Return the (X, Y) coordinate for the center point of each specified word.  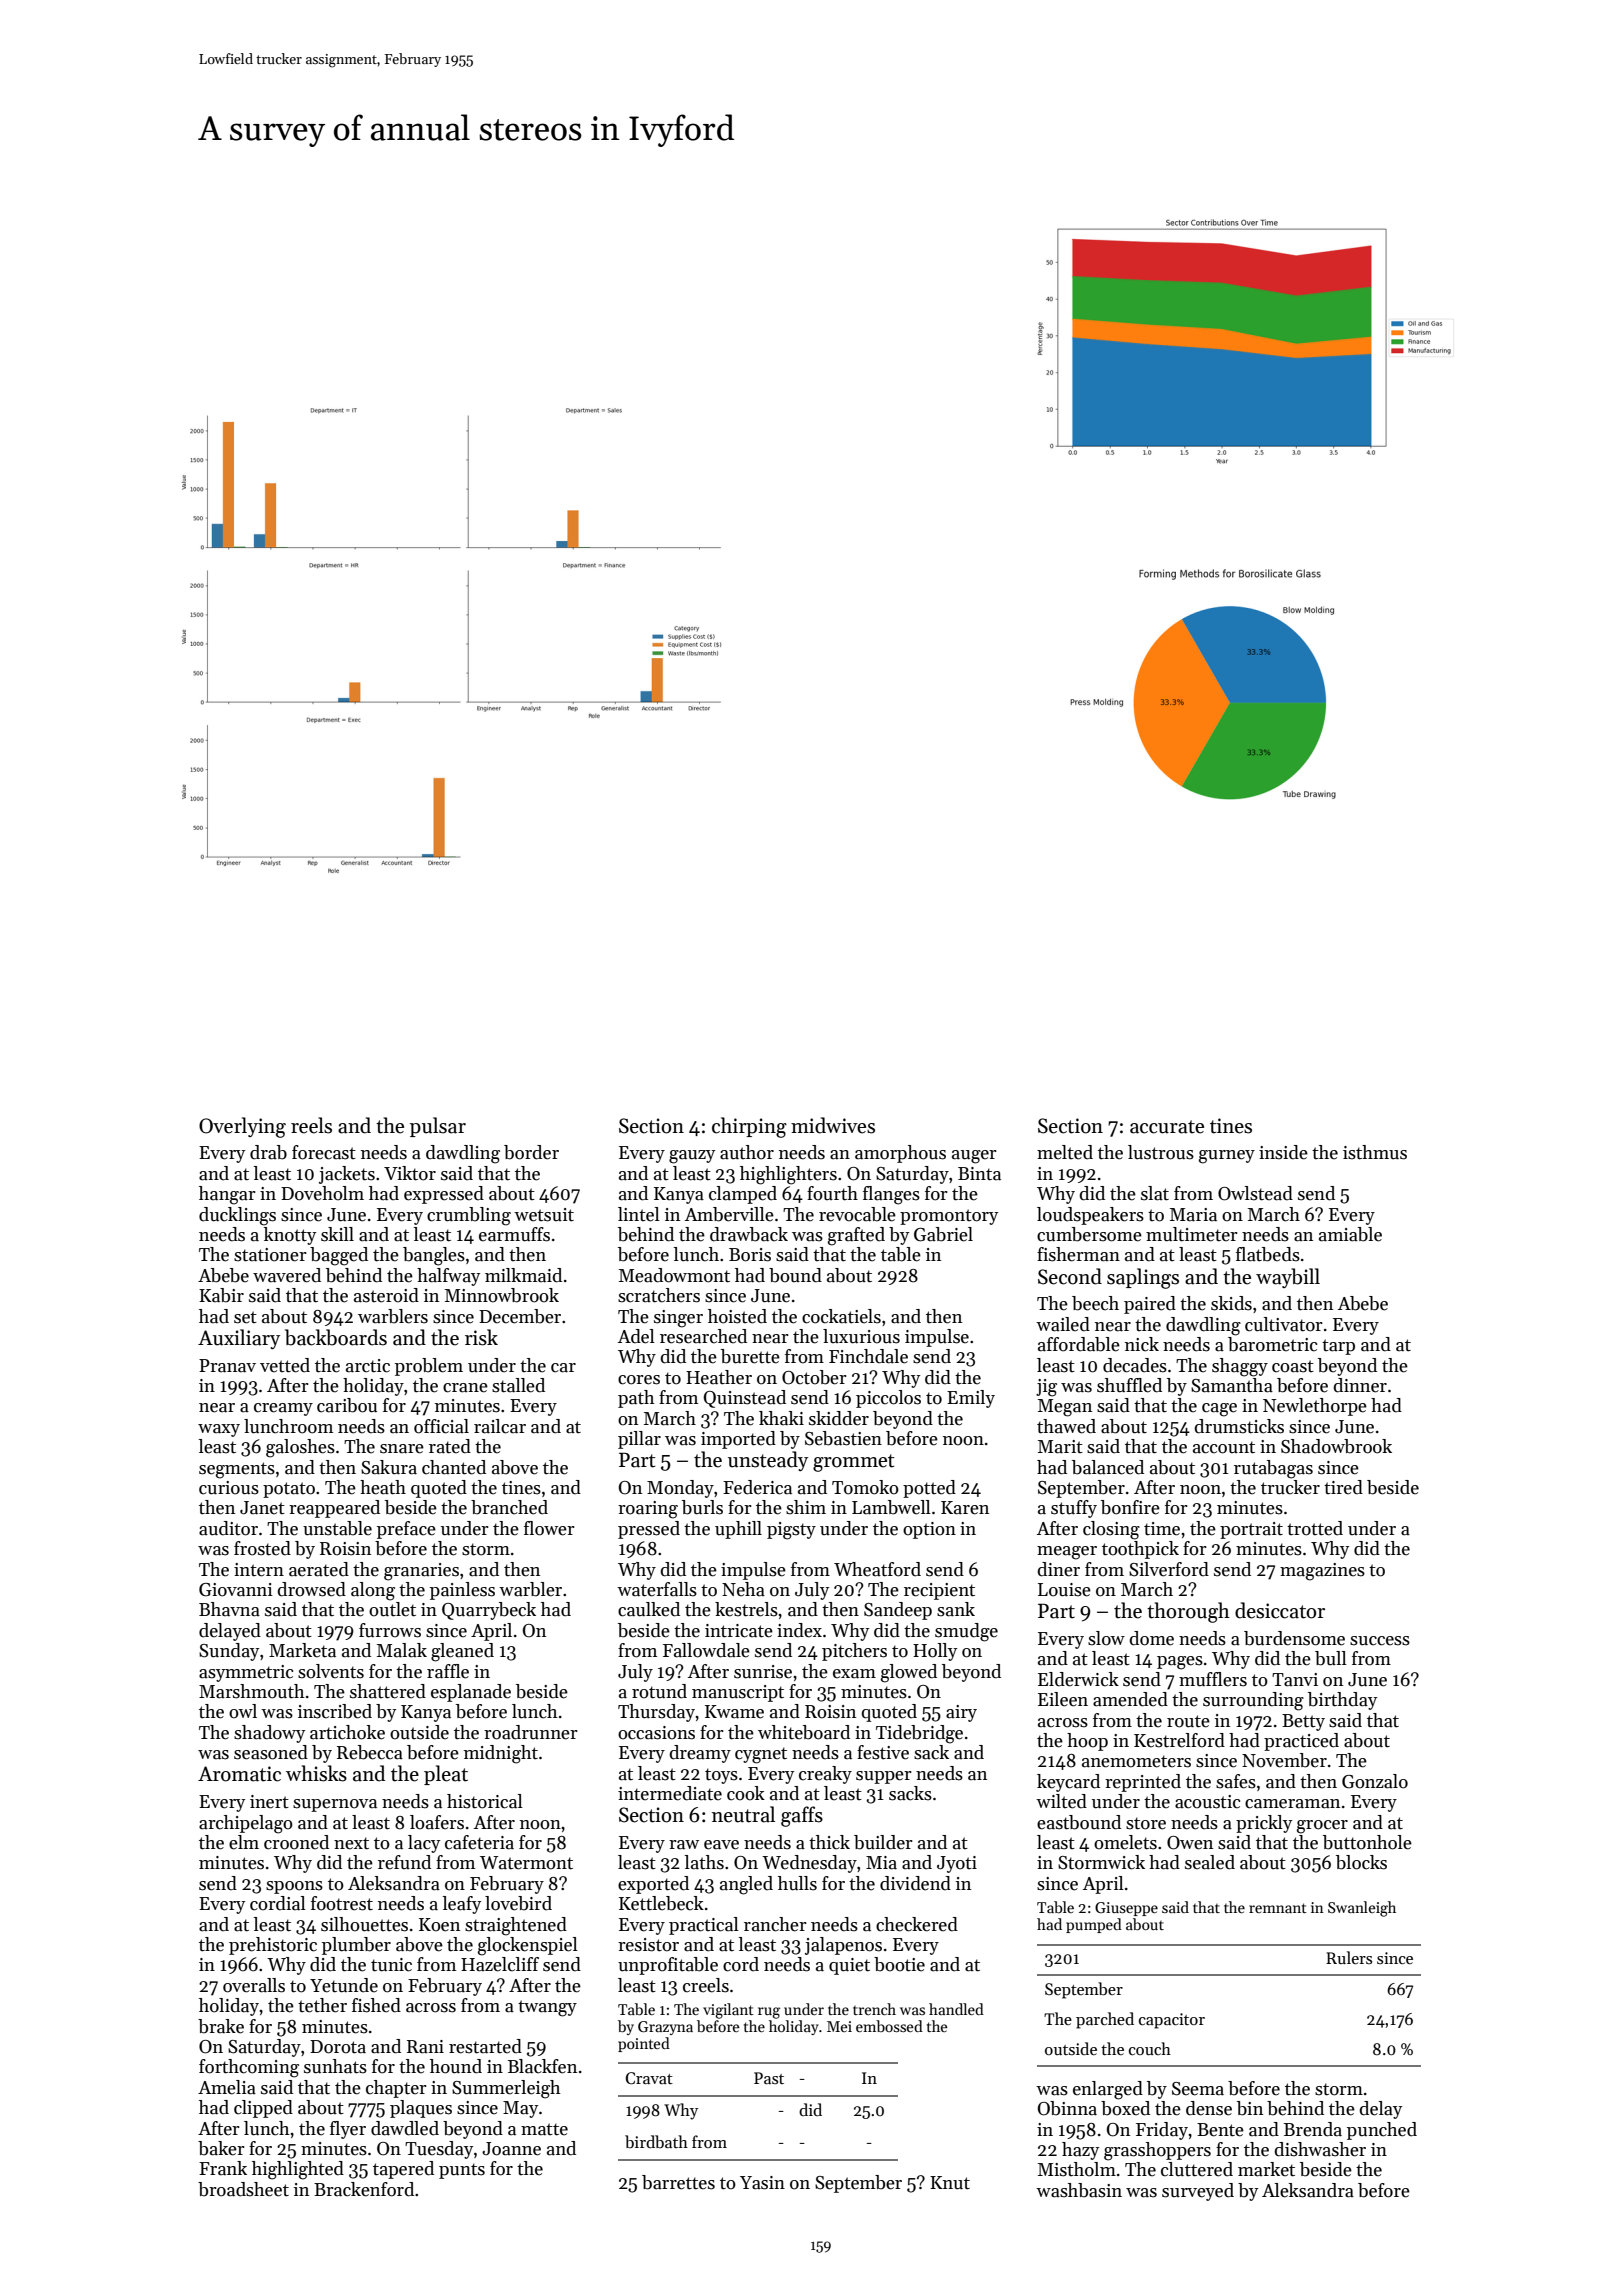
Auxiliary (239, 1339)
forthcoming (249, 2068)
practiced (1301, 1742)
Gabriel (943, 1234)
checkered (917, 1924)
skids (1231, 1303)
